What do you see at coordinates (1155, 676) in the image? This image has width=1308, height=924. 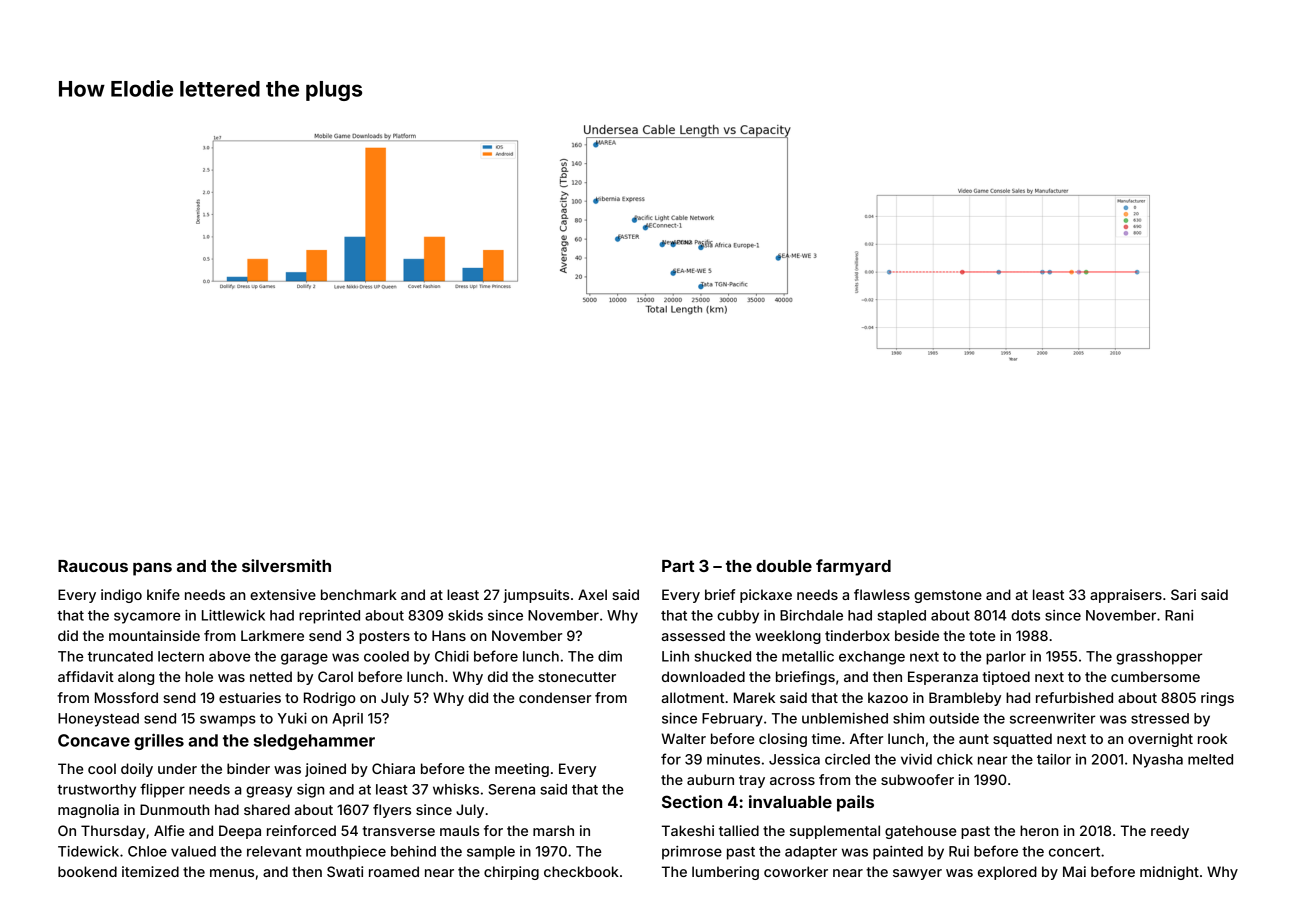 I see `cumbersome` at bounding box center [1155, 676].
